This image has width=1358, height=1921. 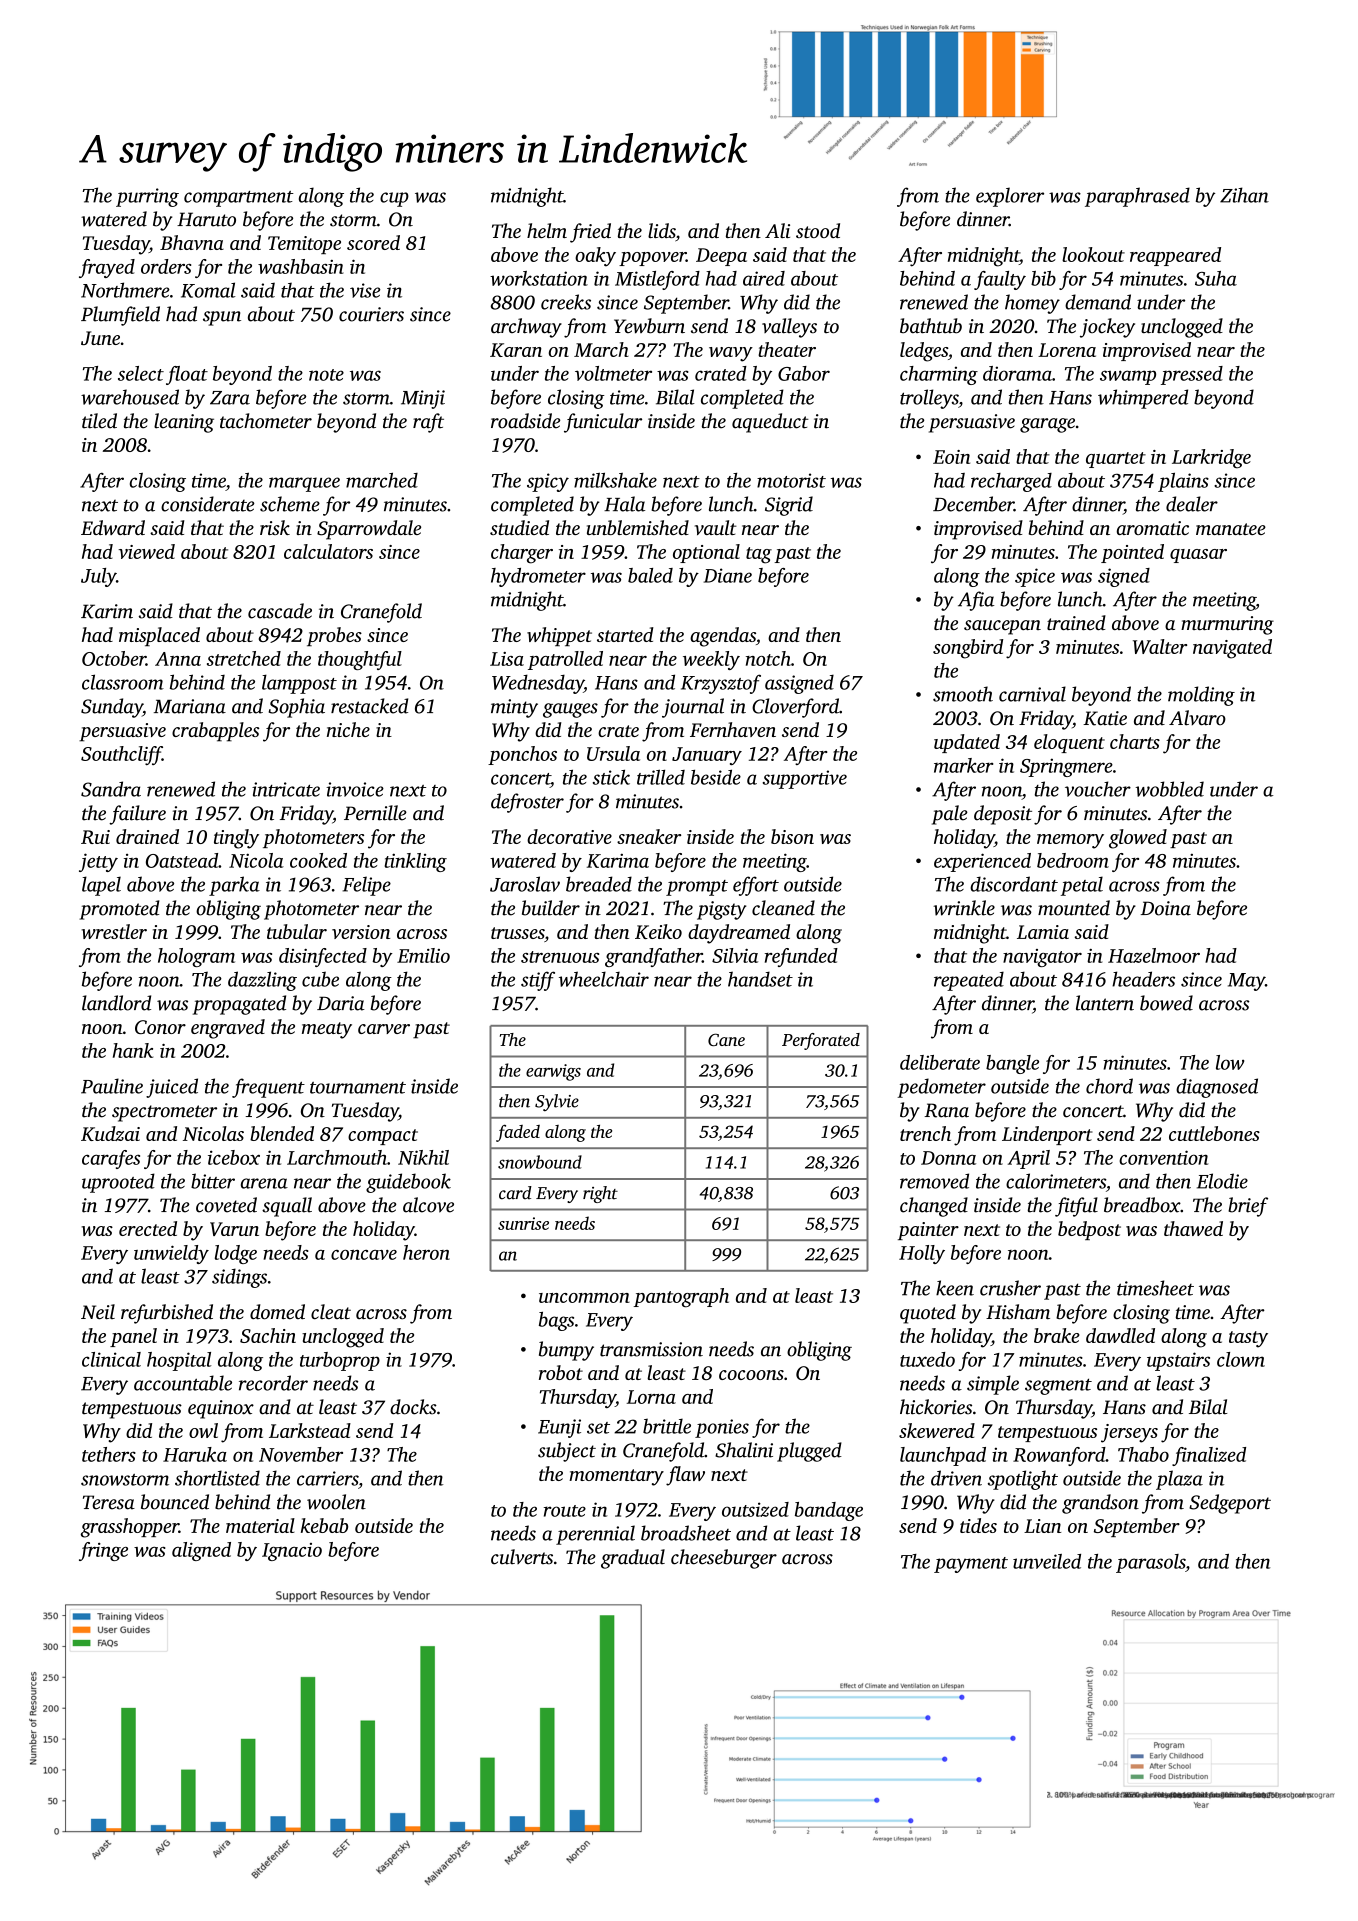 What do you see at coordinates (1209, 1456) in the image?
I see `finalized` at bounding box center [1209, 1456].
